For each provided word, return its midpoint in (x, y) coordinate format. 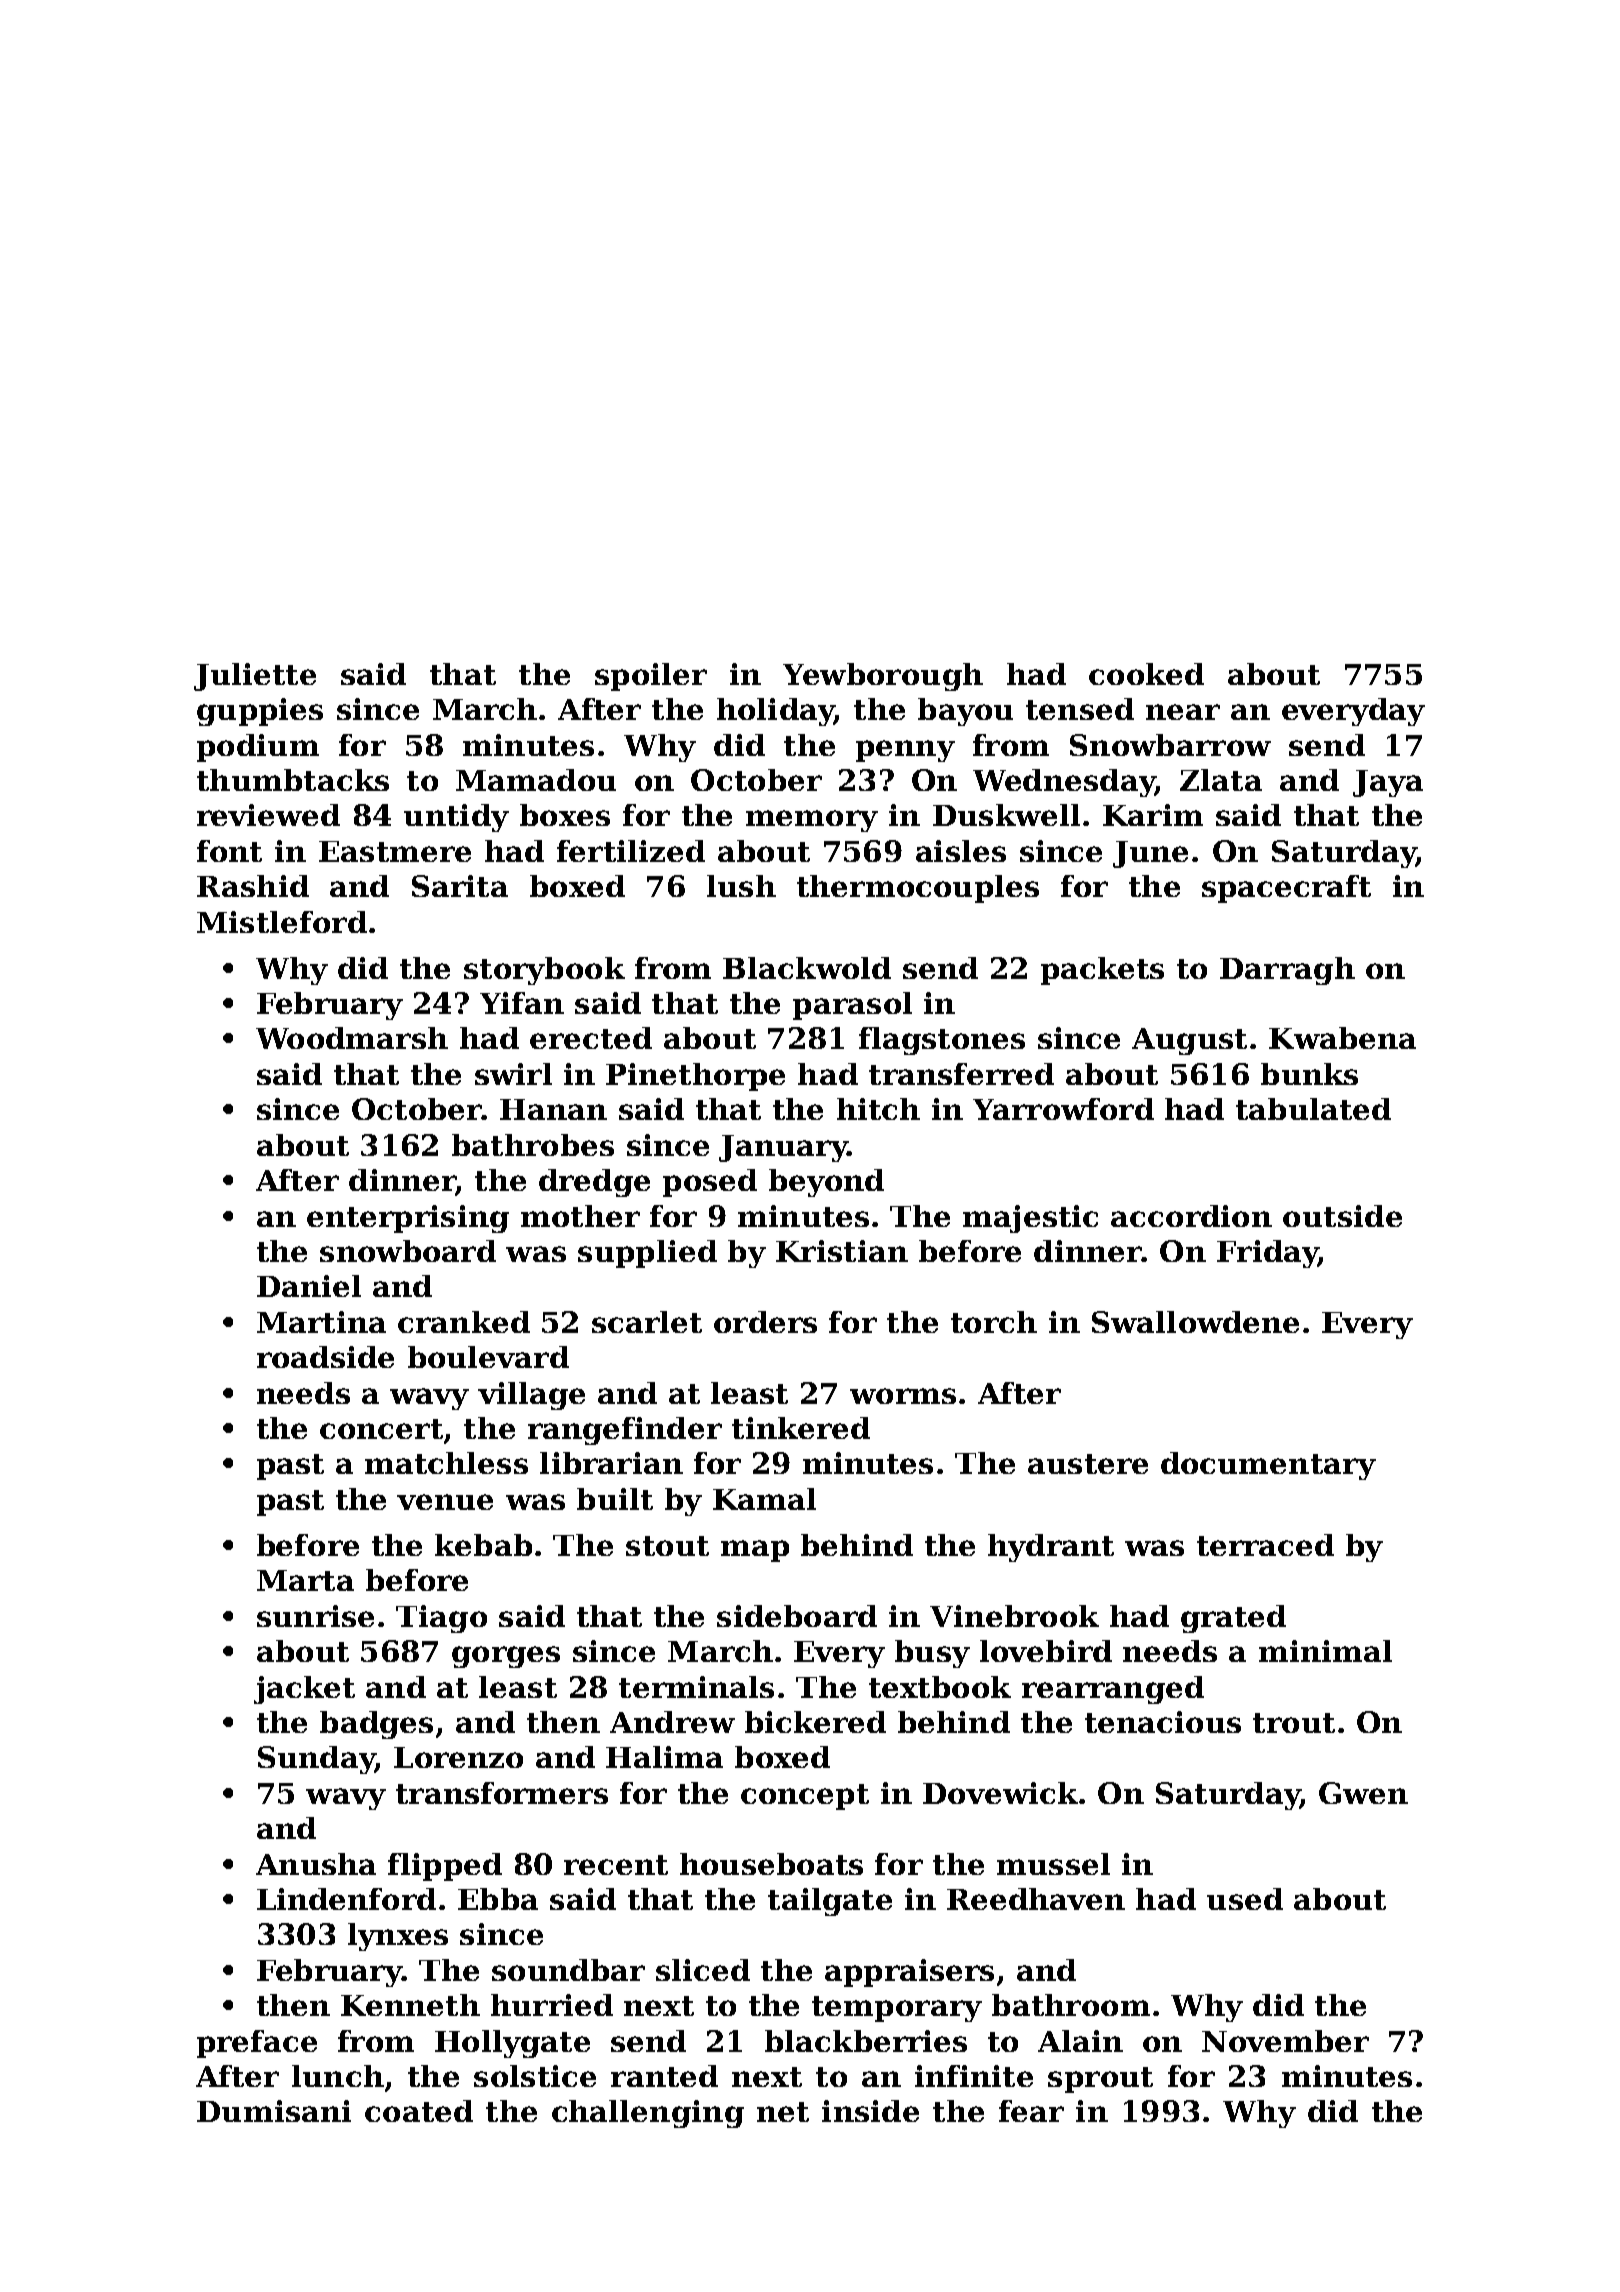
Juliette (255, 677)
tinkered (801, 1428)
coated (419, 2111)
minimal (1325, 1651)
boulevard (488, 1357)
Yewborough (883, 677)
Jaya (1388, 783)
